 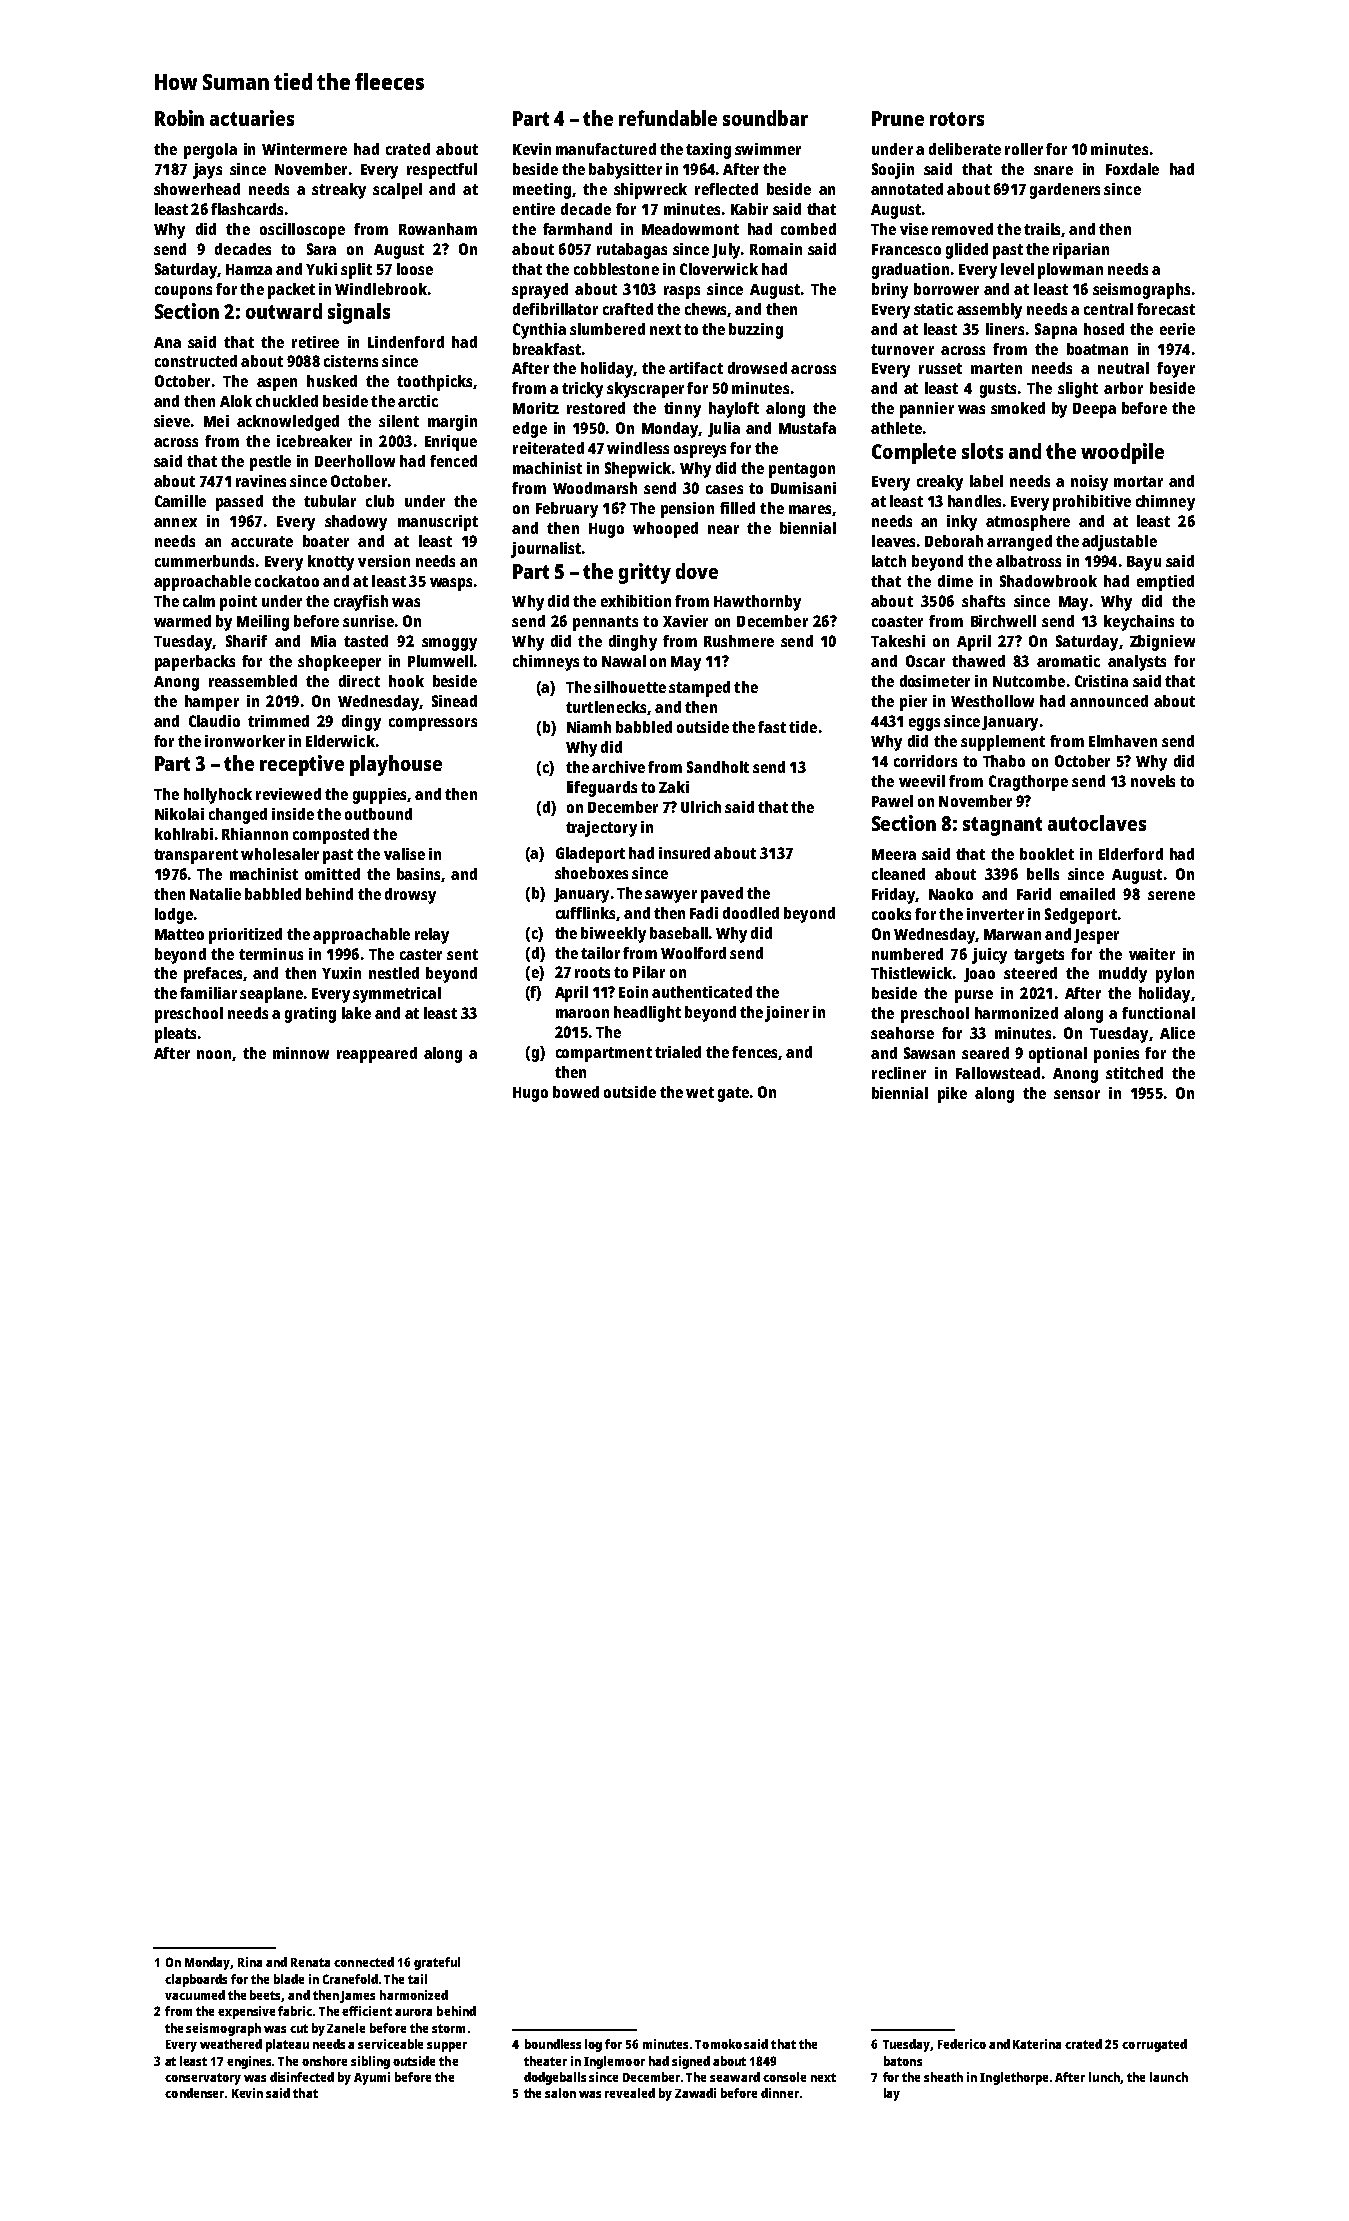 I want to click on soundbar, so click(x=765, y=118).
